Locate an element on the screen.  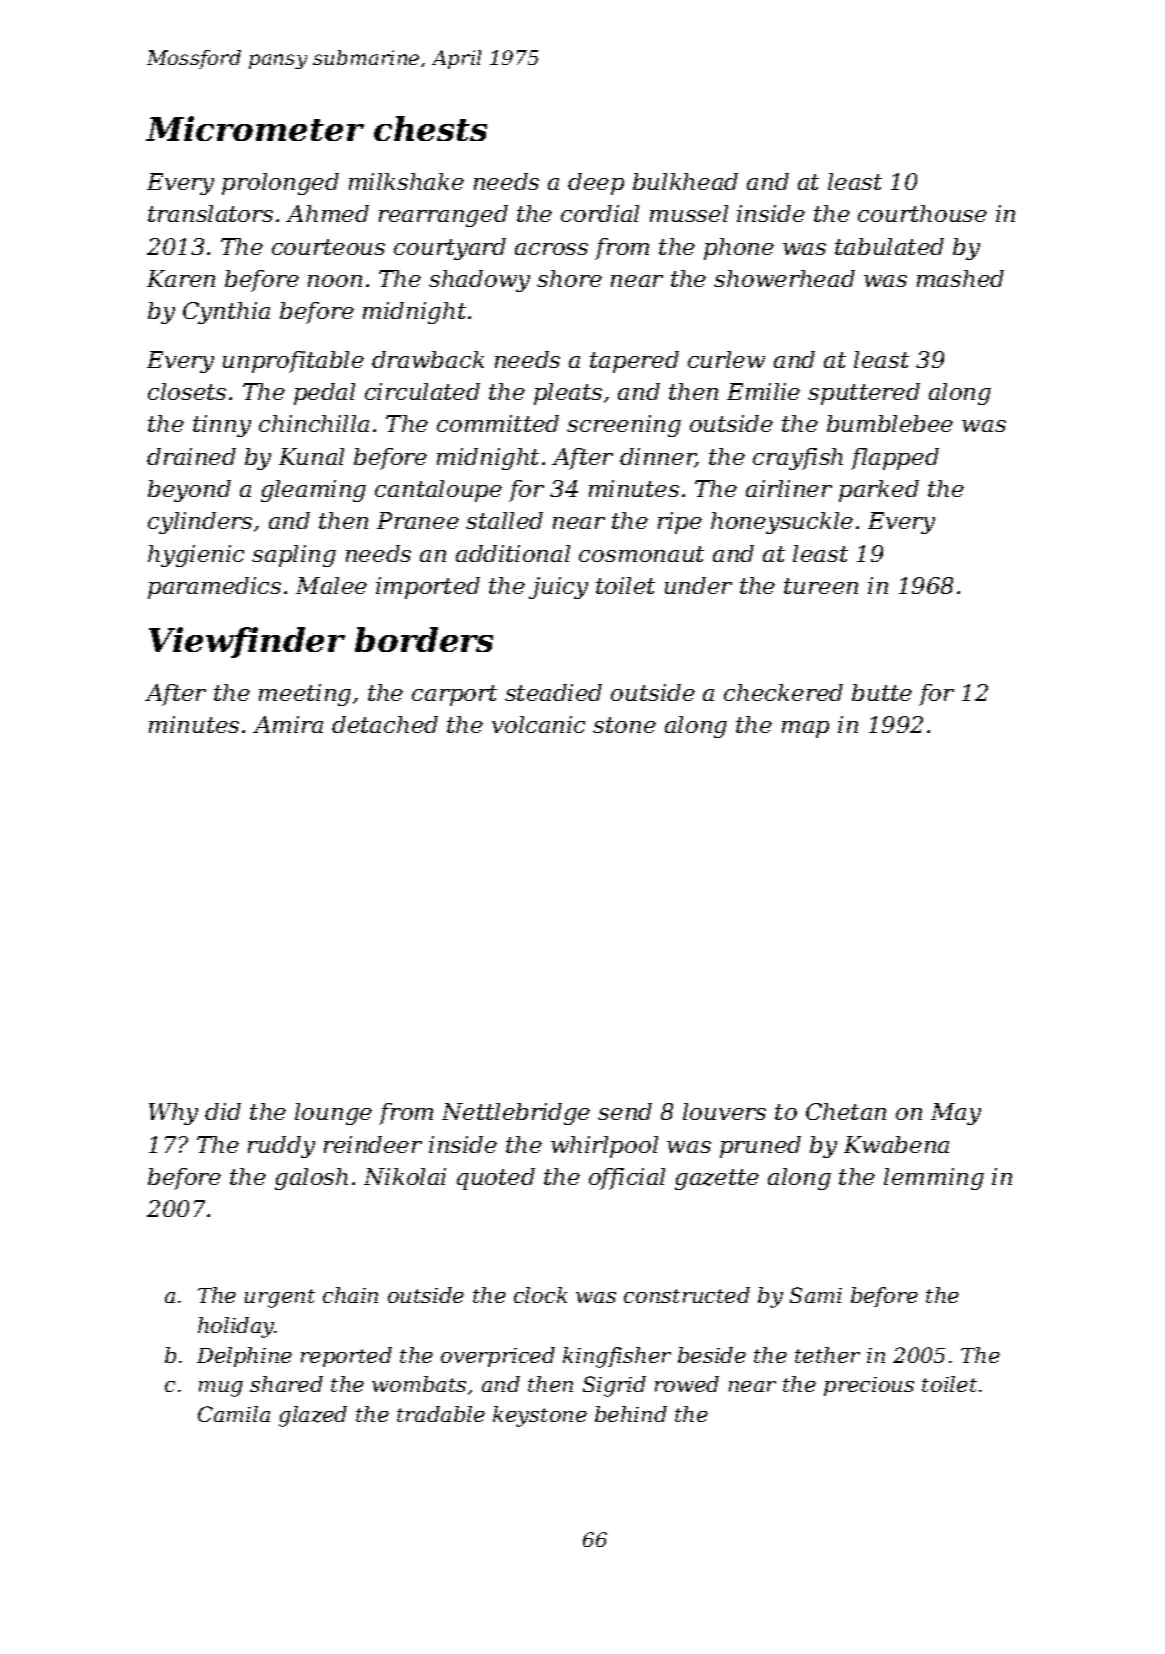
Micrometer is located at coordinates (255, 128).
